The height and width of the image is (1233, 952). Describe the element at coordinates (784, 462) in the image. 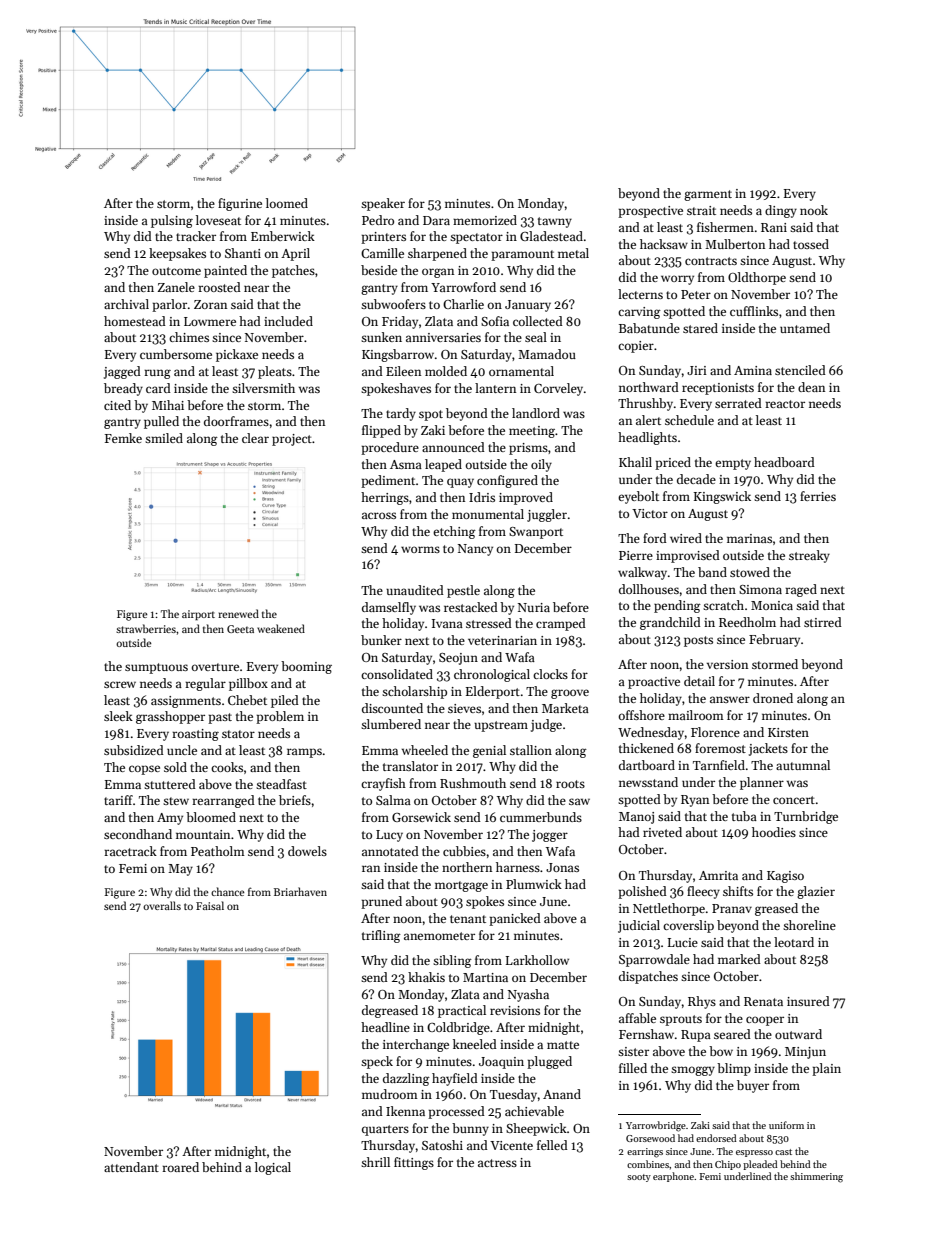

I see `headboard` at that location.
